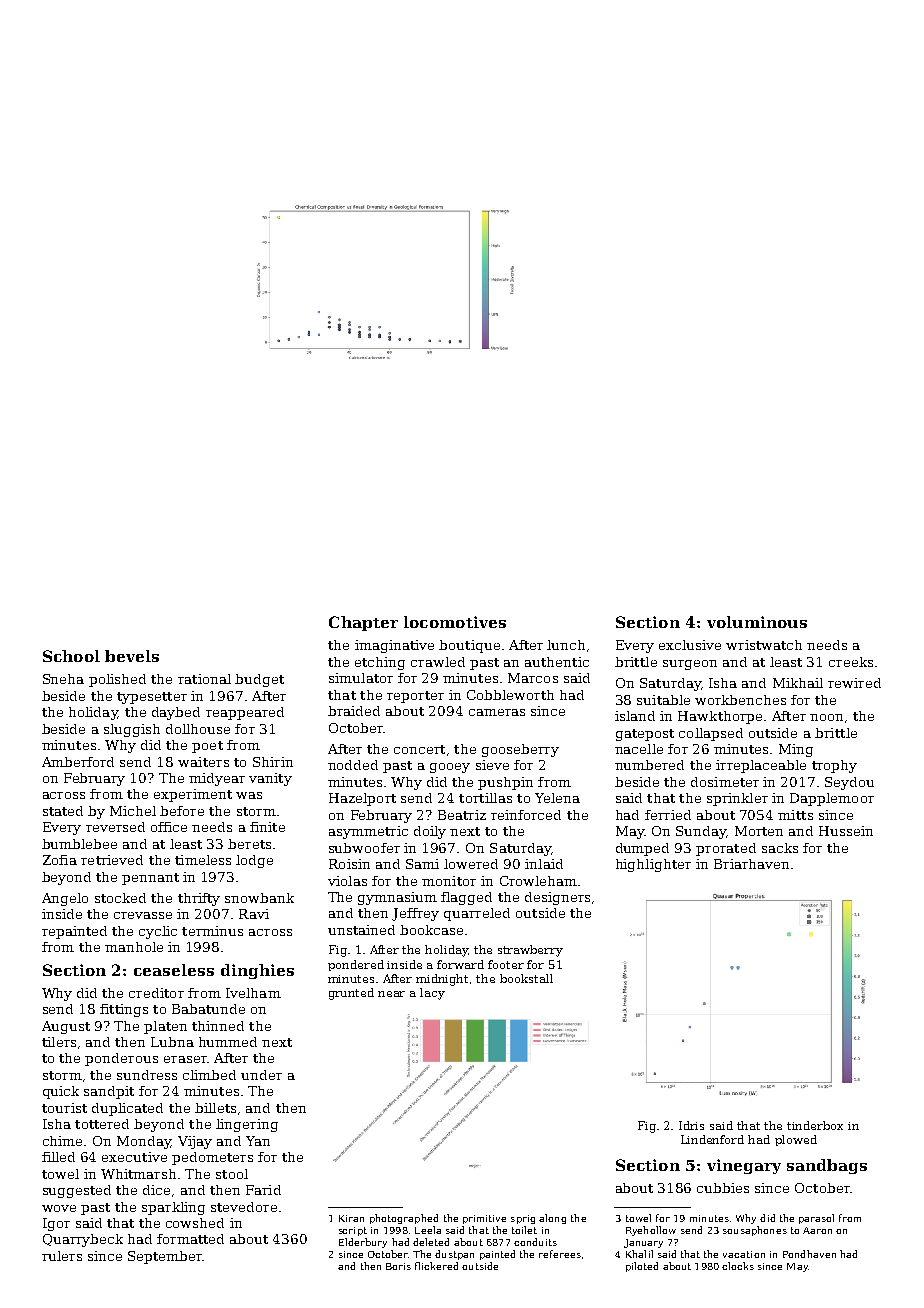 This image has height=1308, width=924. What do you see at coordinates (77, 1191) in the image?
I see `suggested` at bounding box center [77, 1191].
